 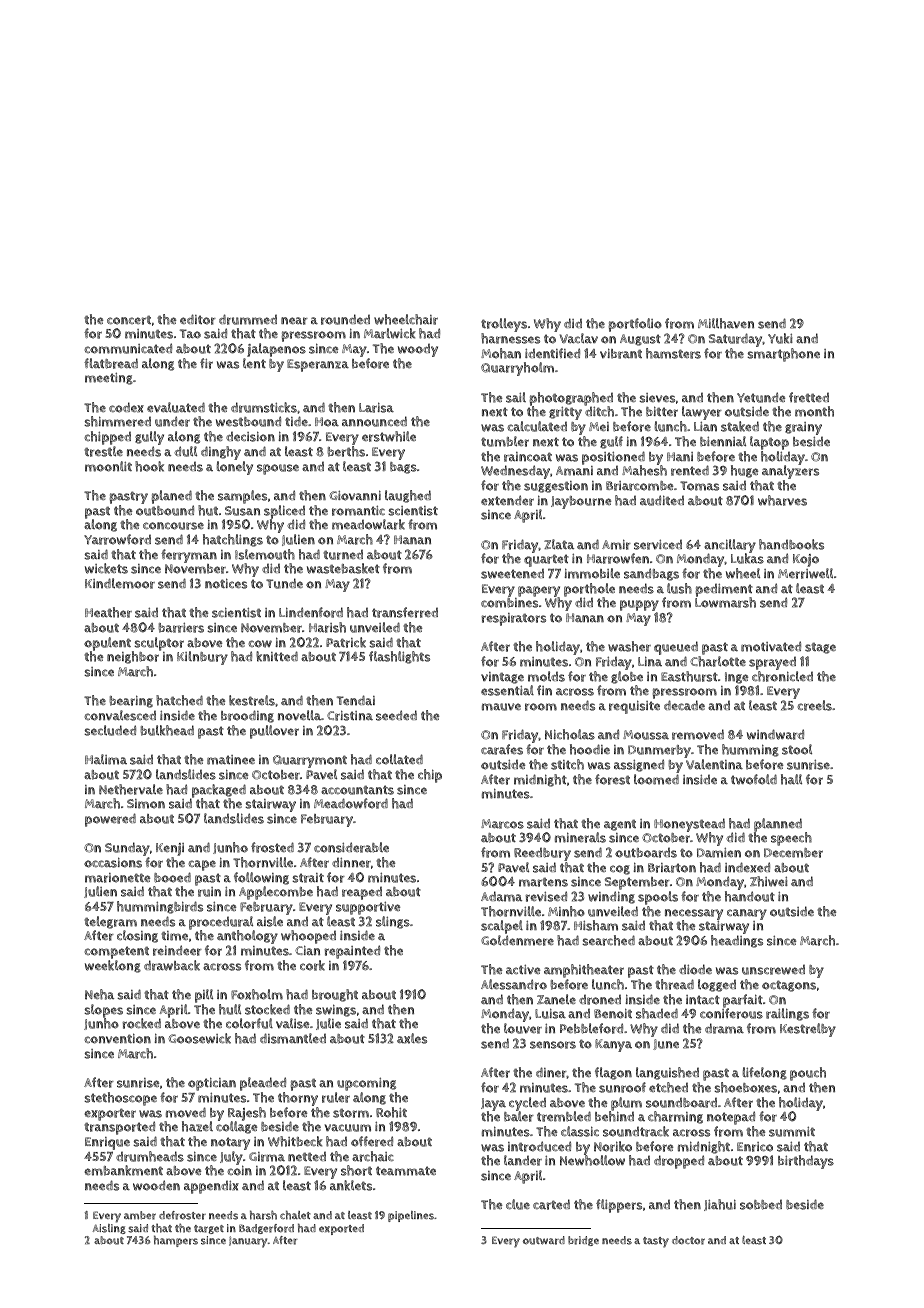 I want to click on valise, so click(x=293, y=1023).
